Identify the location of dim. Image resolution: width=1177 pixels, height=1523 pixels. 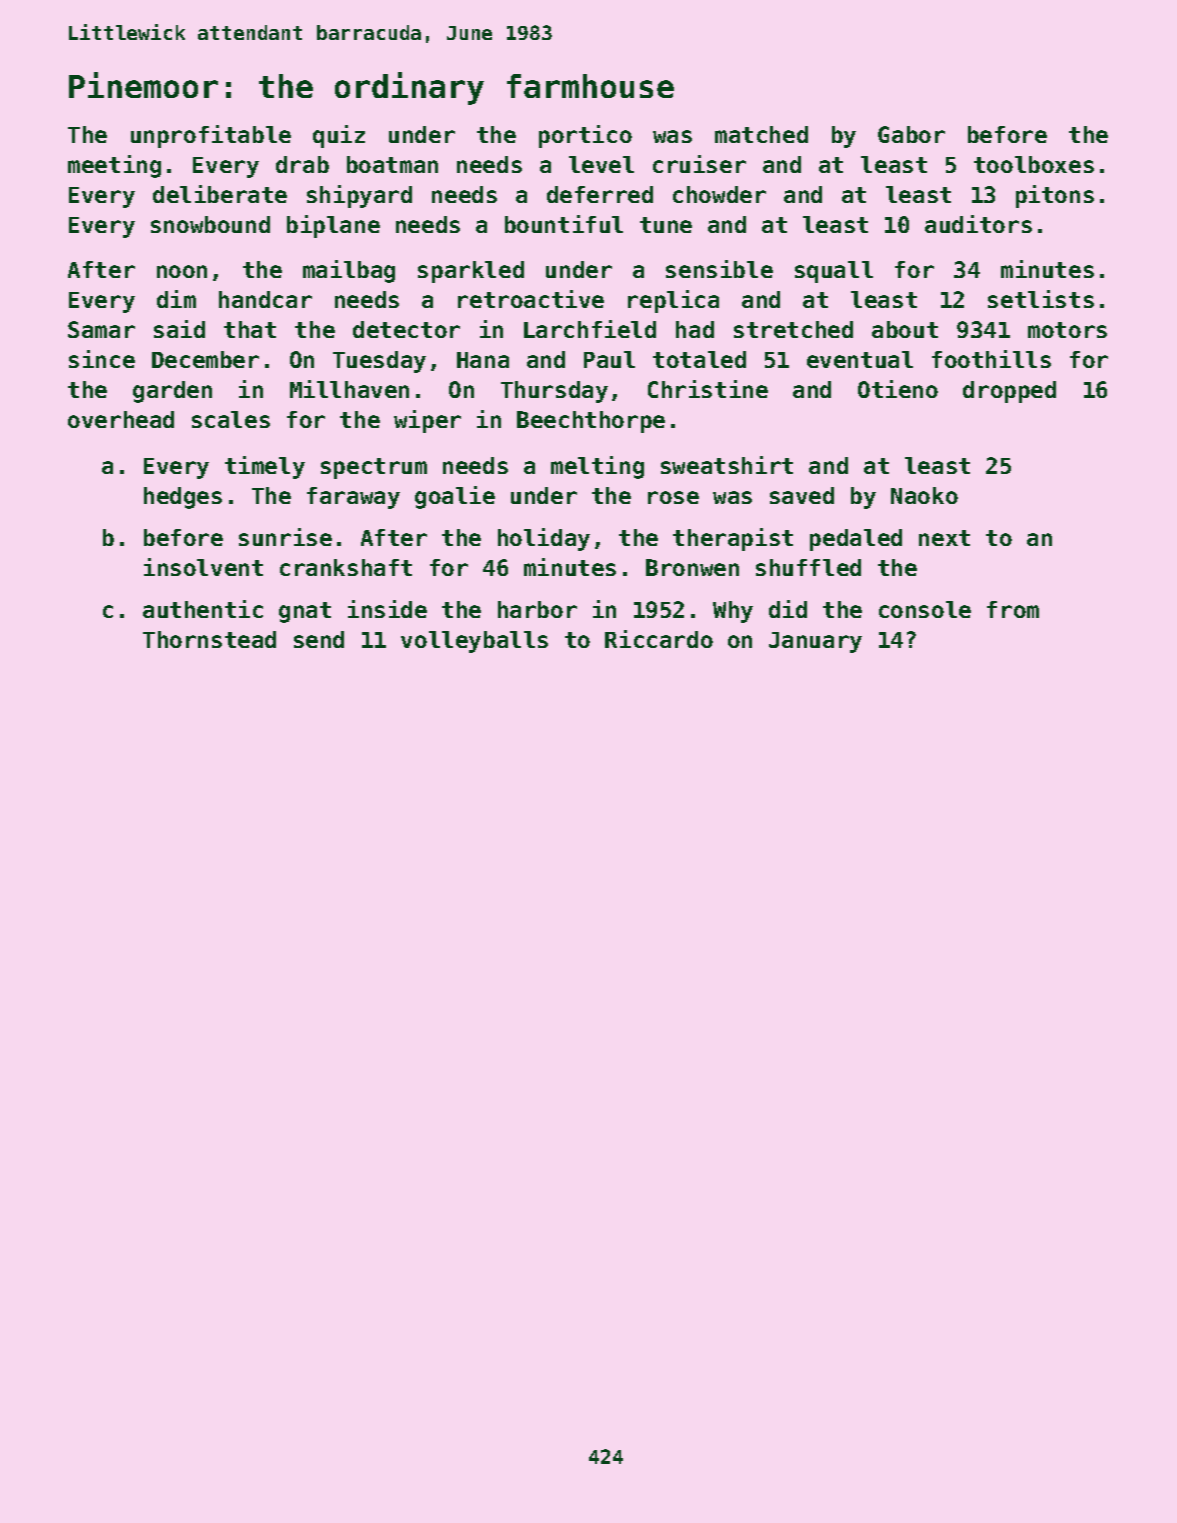
(176, 299).
